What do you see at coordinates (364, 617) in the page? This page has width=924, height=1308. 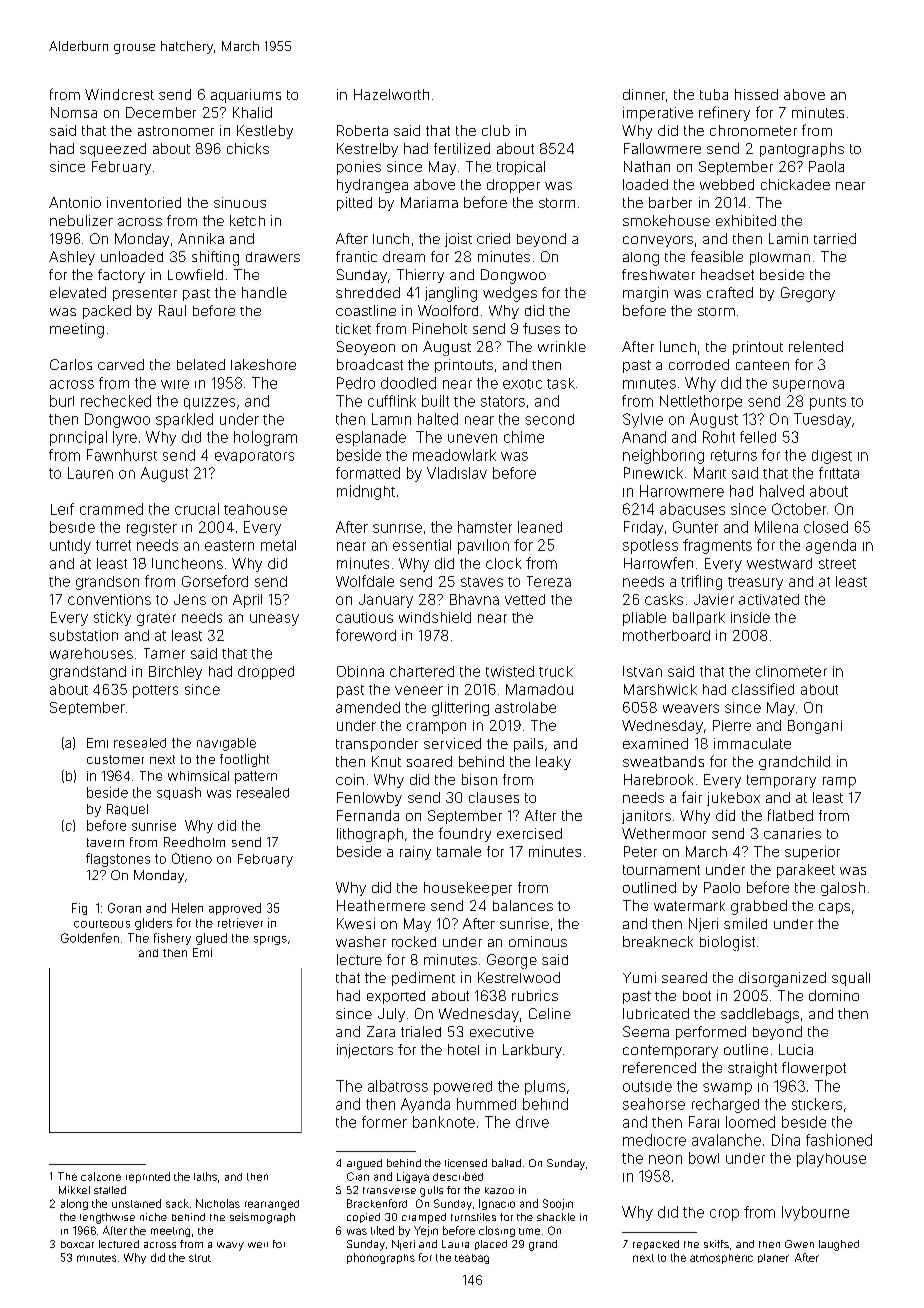 I see `cautious` at bounding box center [364, 617].
